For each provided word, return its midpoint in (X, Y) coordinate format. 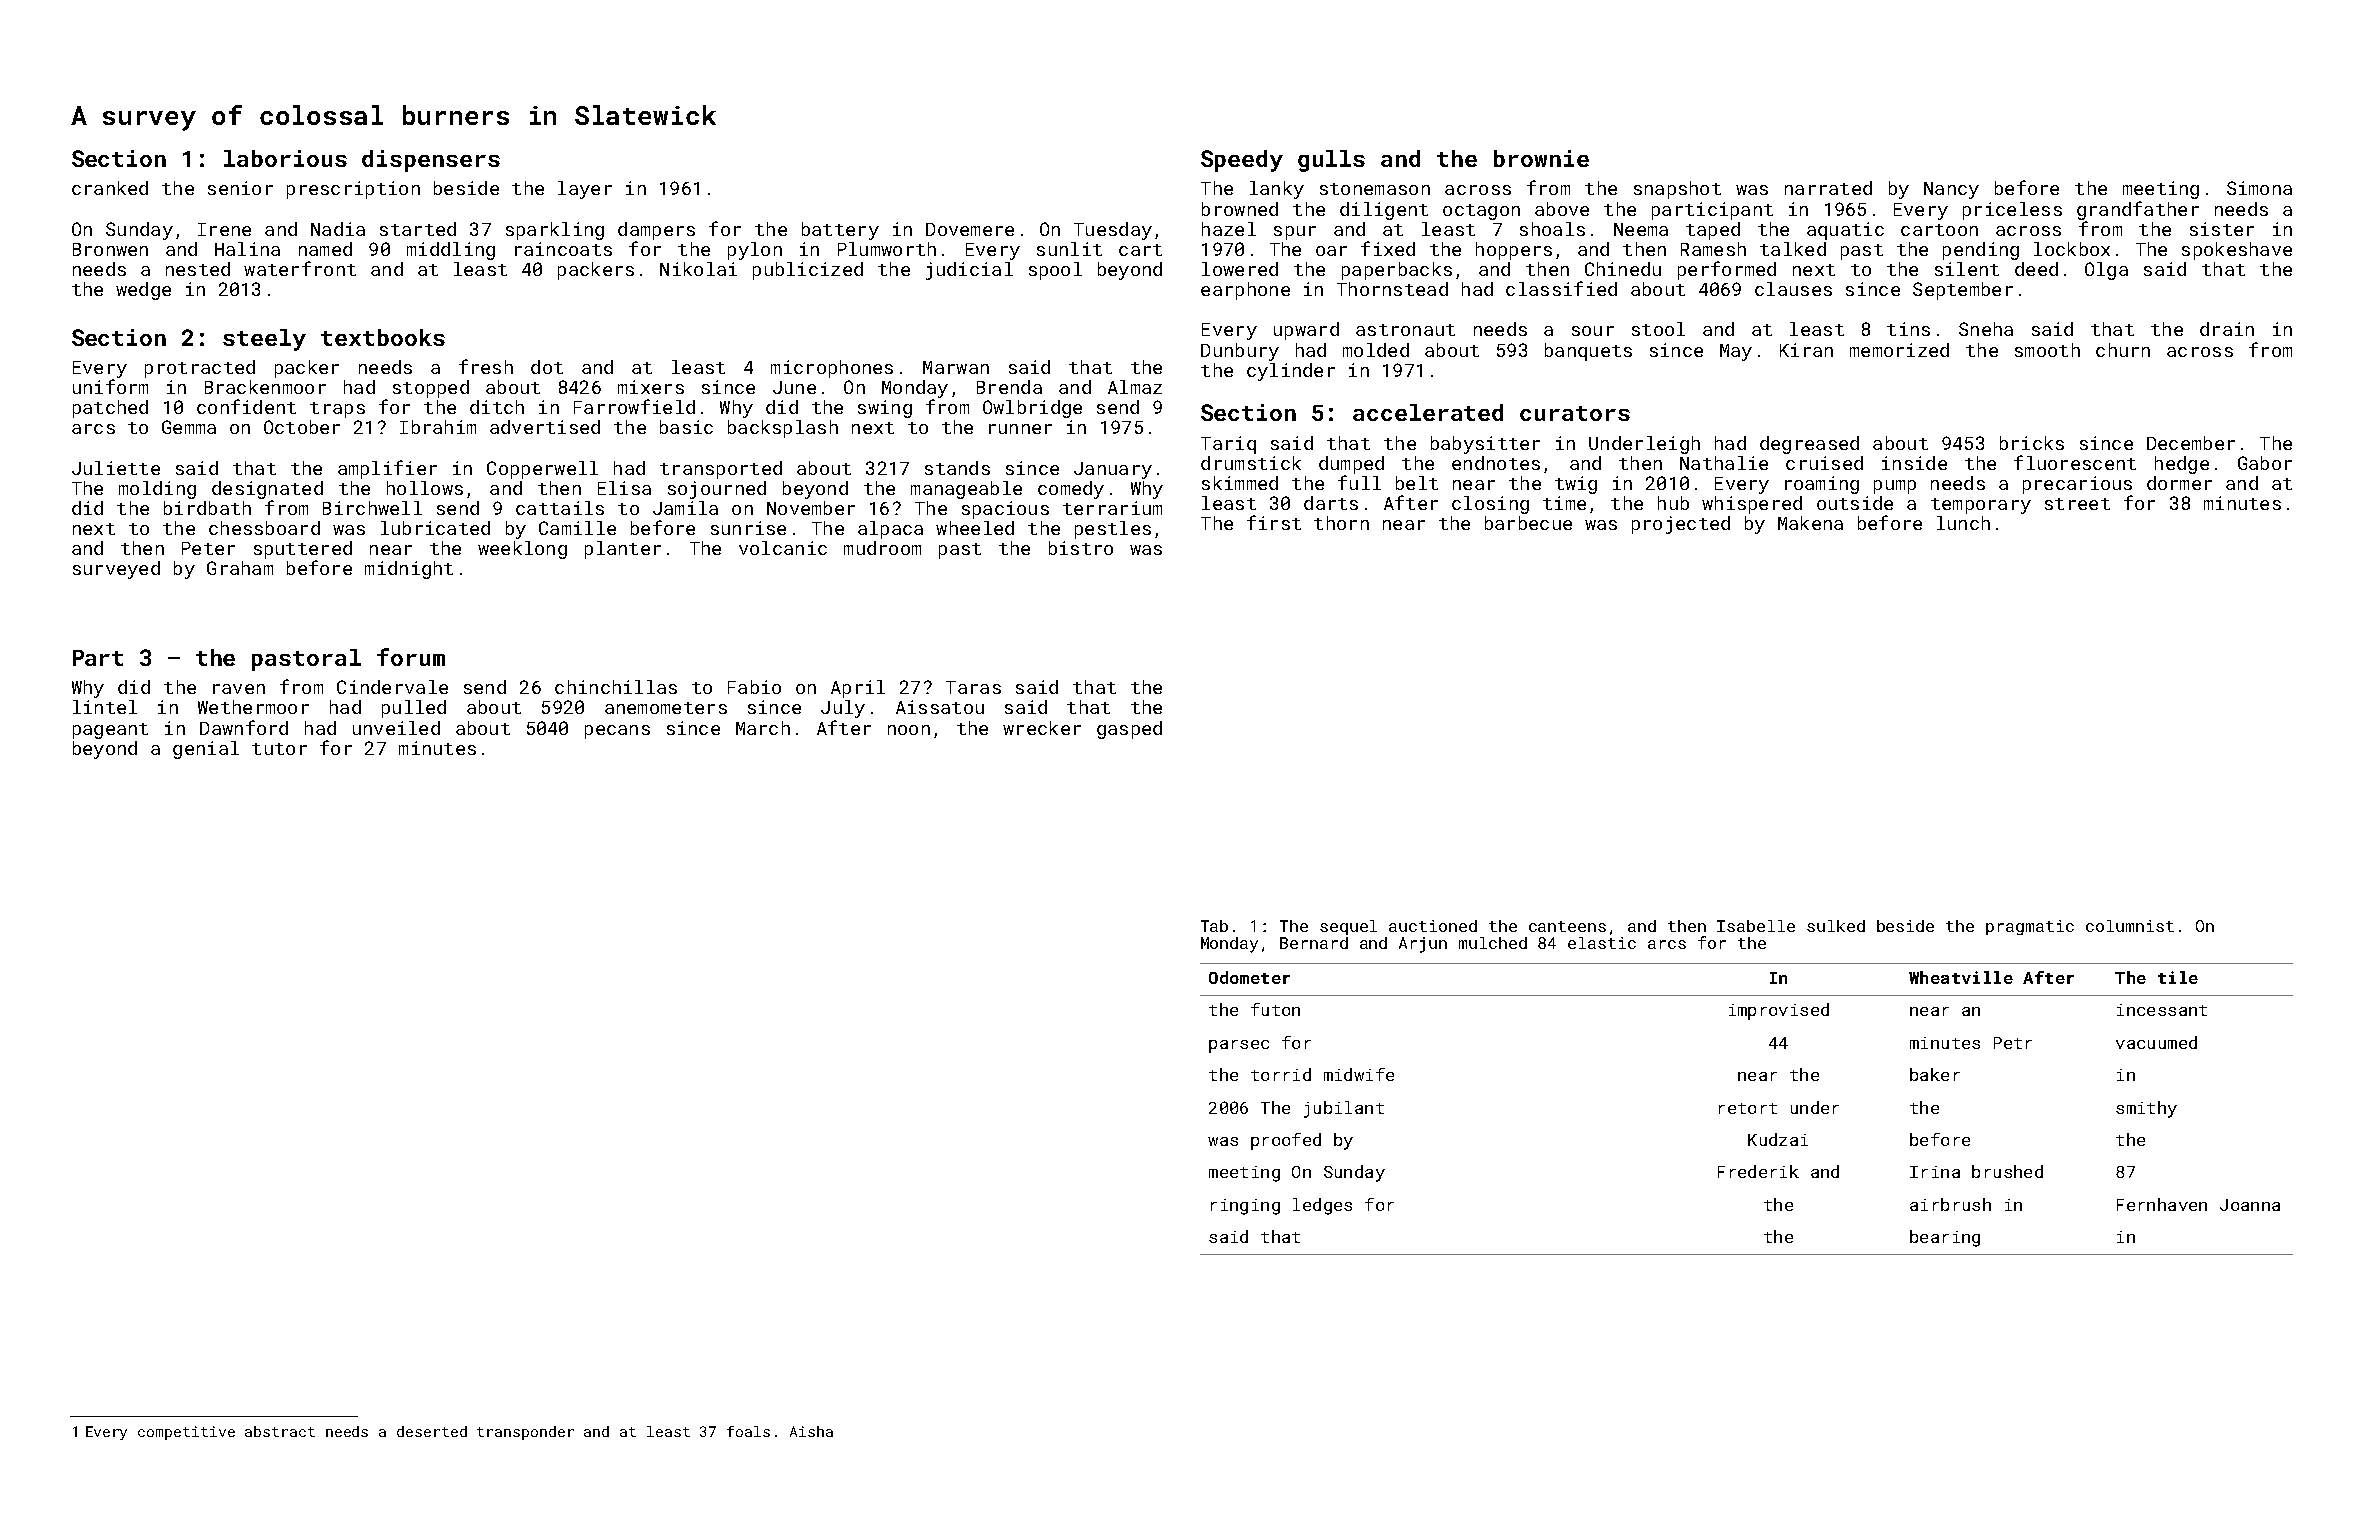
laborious (285, 158)
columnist (2130, 926)
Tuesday (1113, 231)
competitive (186, 1433)
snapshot (1677, 190)
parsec (1239, 1046)
